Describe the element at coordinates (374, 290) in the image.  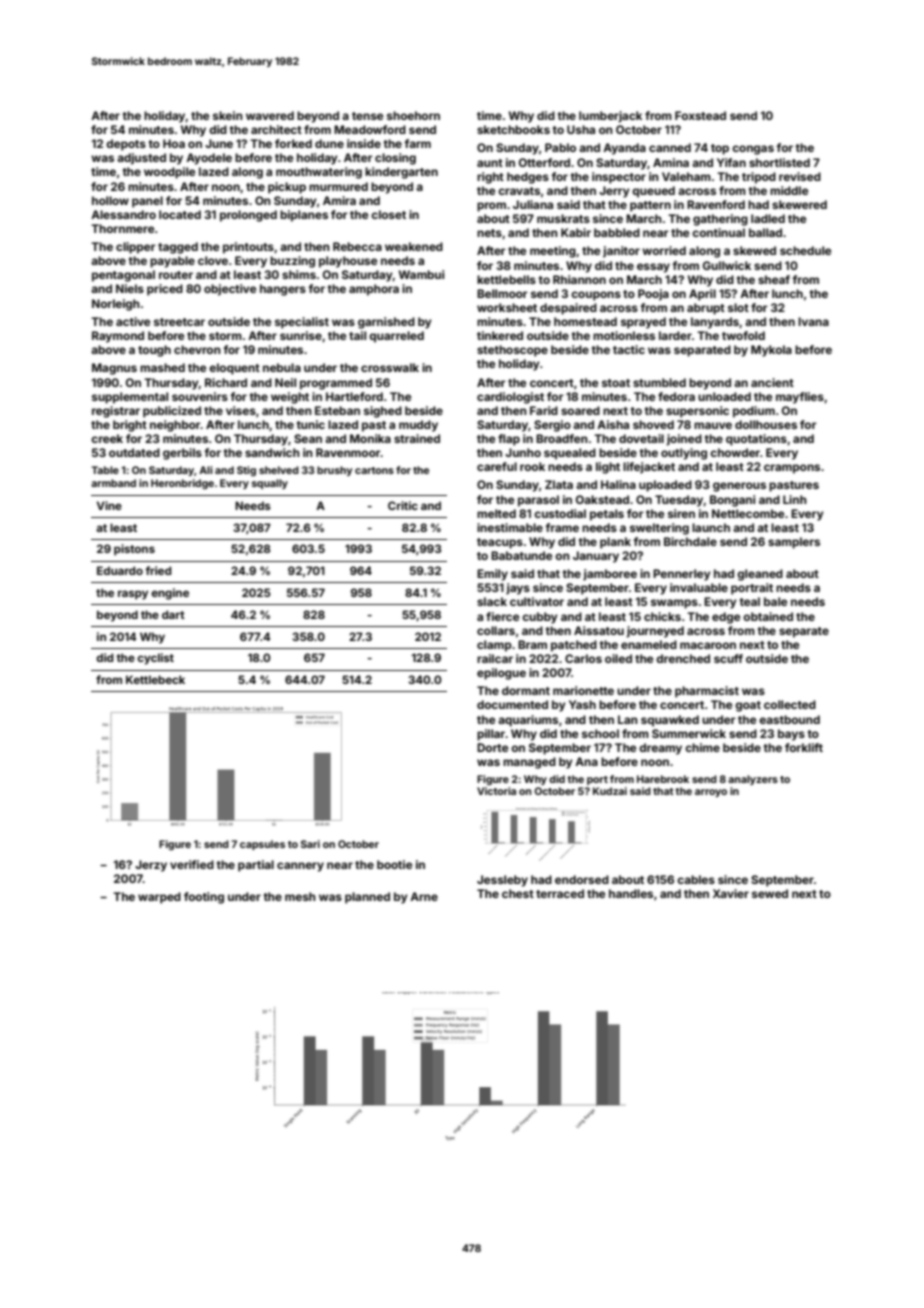
I see `amphora` at that location.
